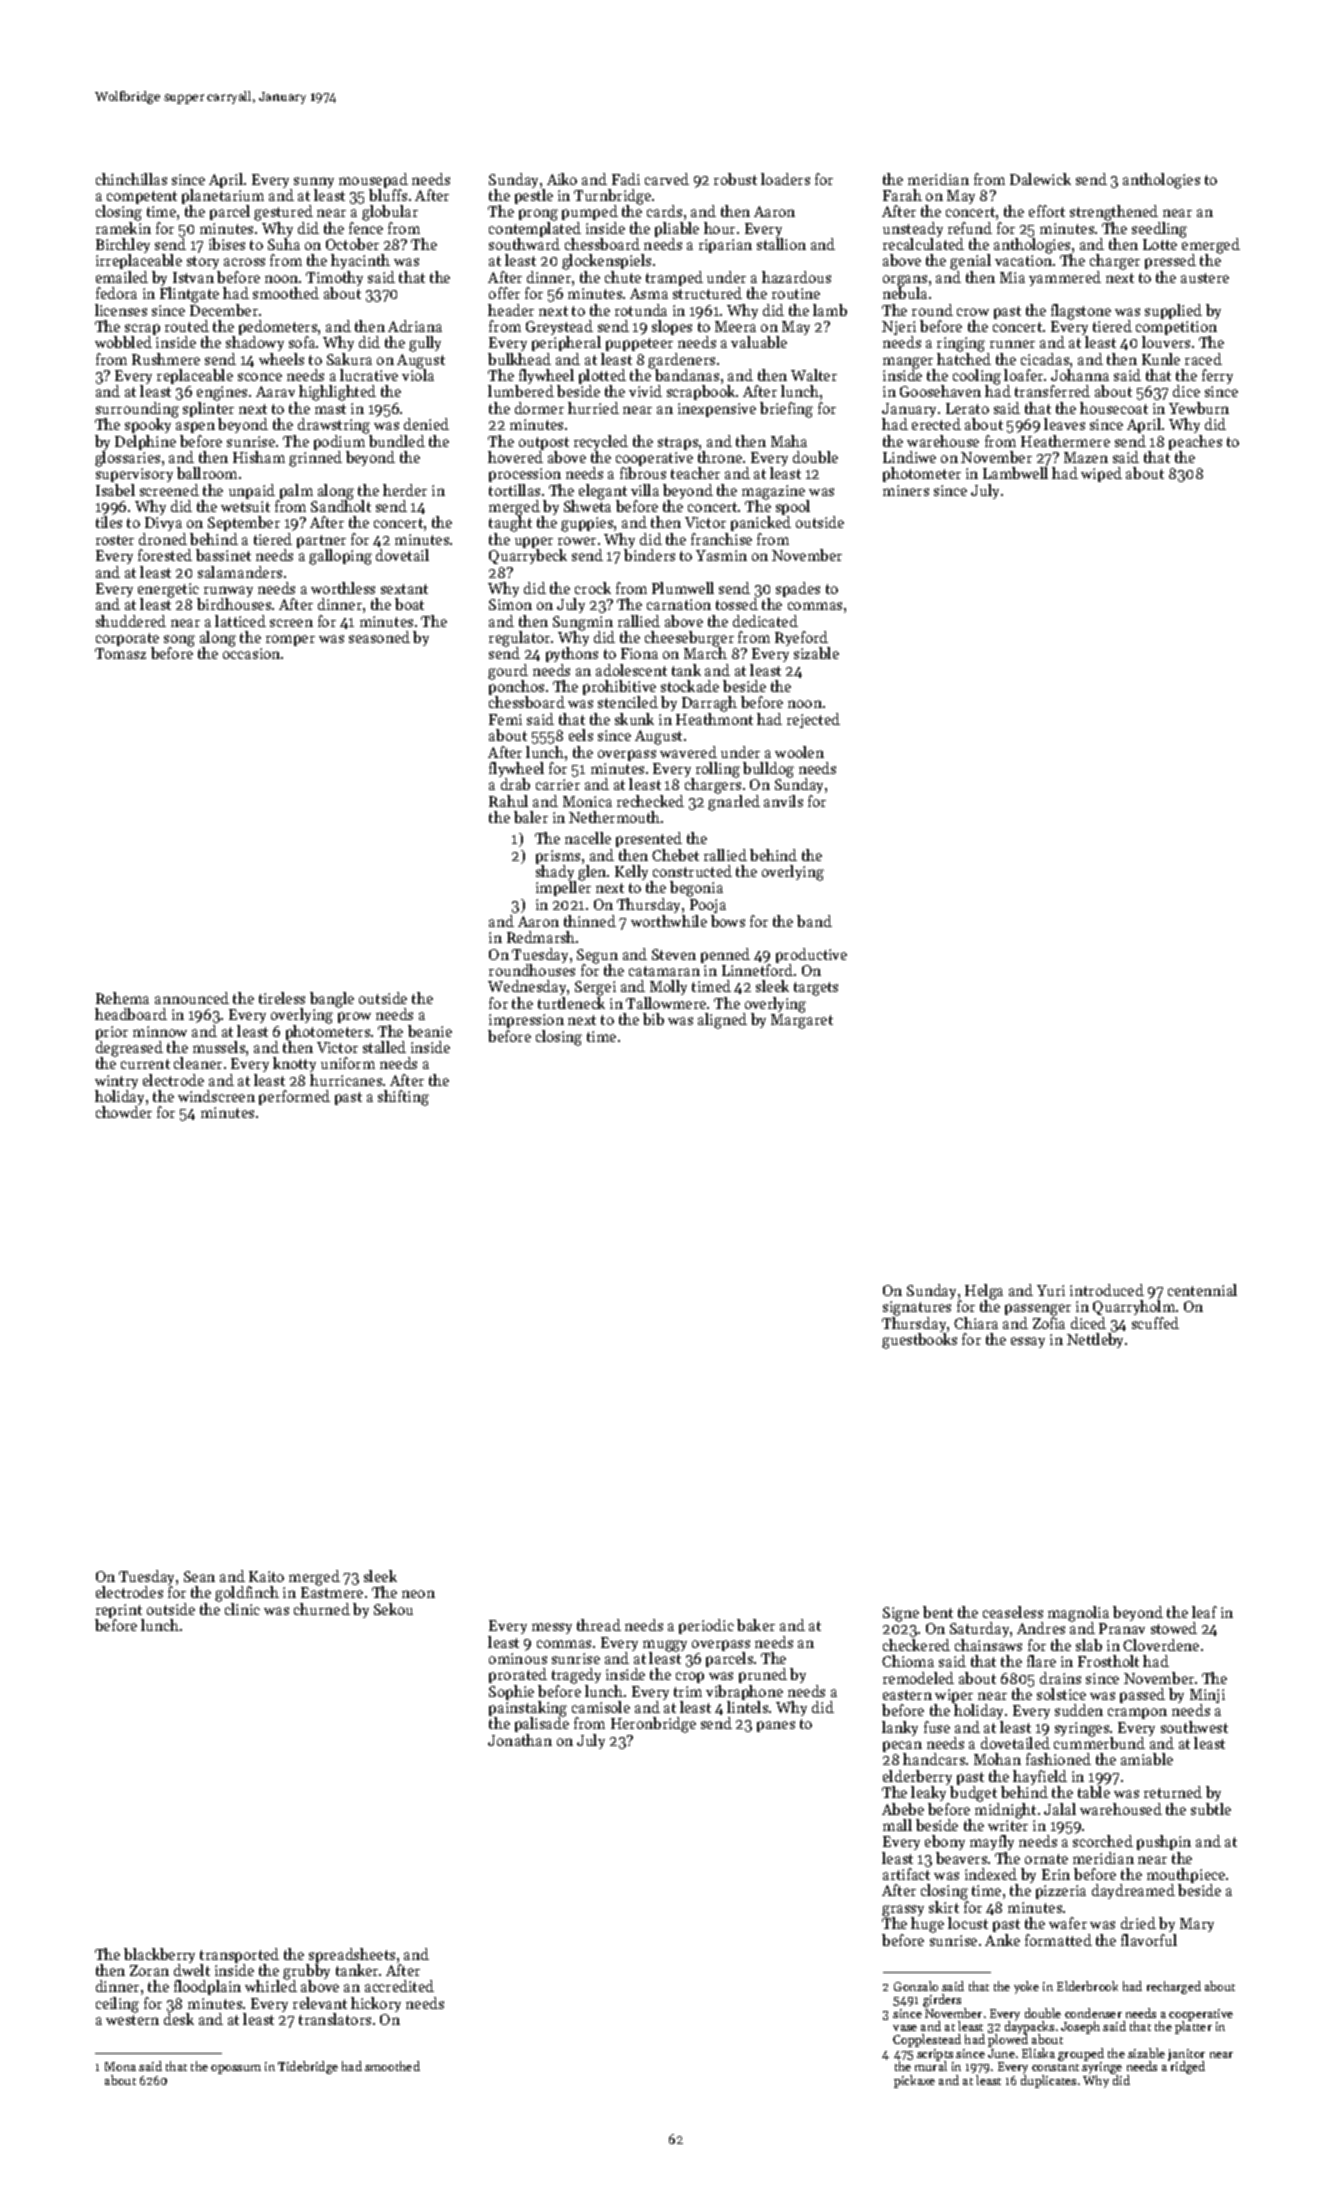  I want to click on loaders, so click(785, 179).
